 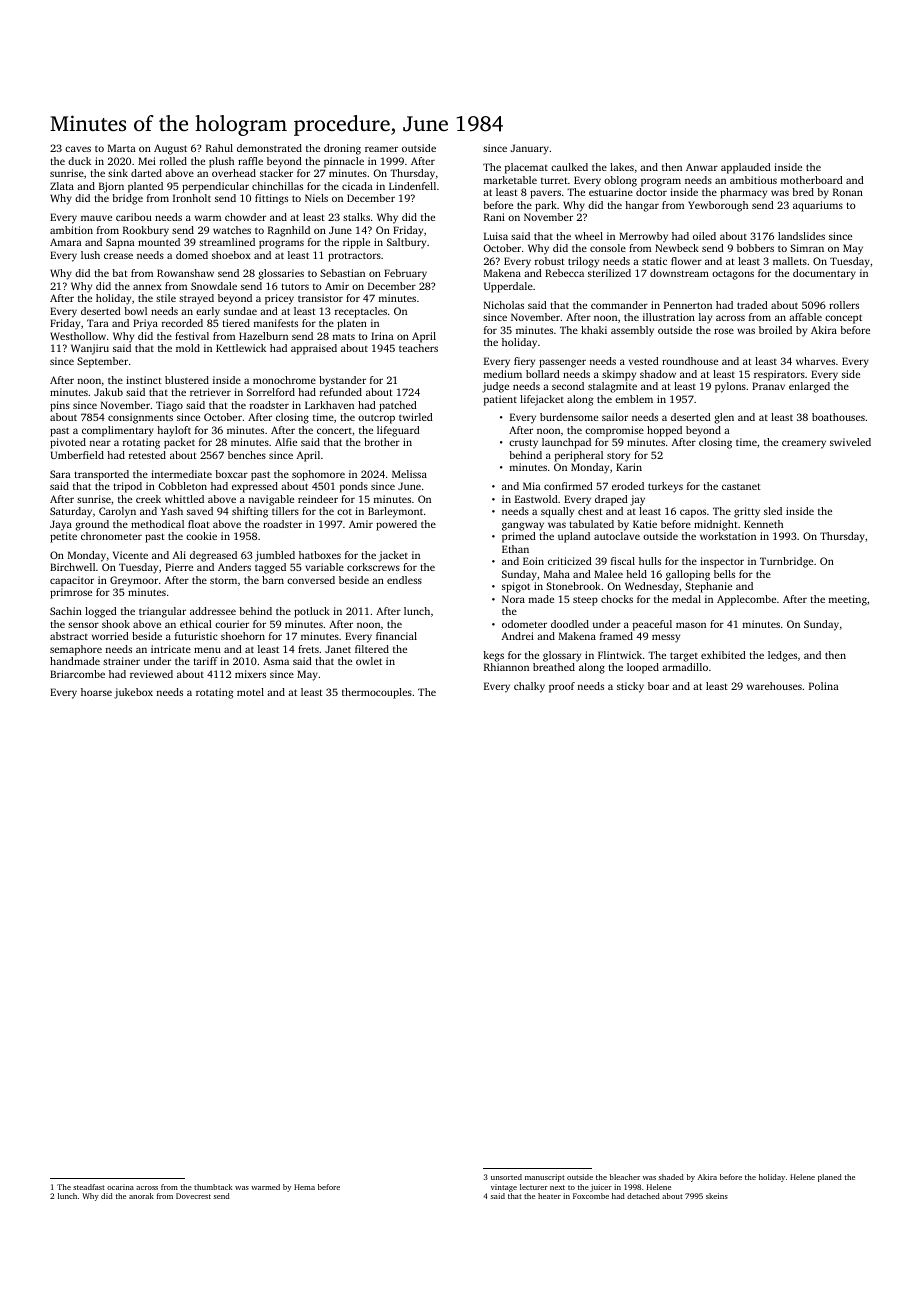 I want to click on manuscript, so click(x=545, y=1178).
